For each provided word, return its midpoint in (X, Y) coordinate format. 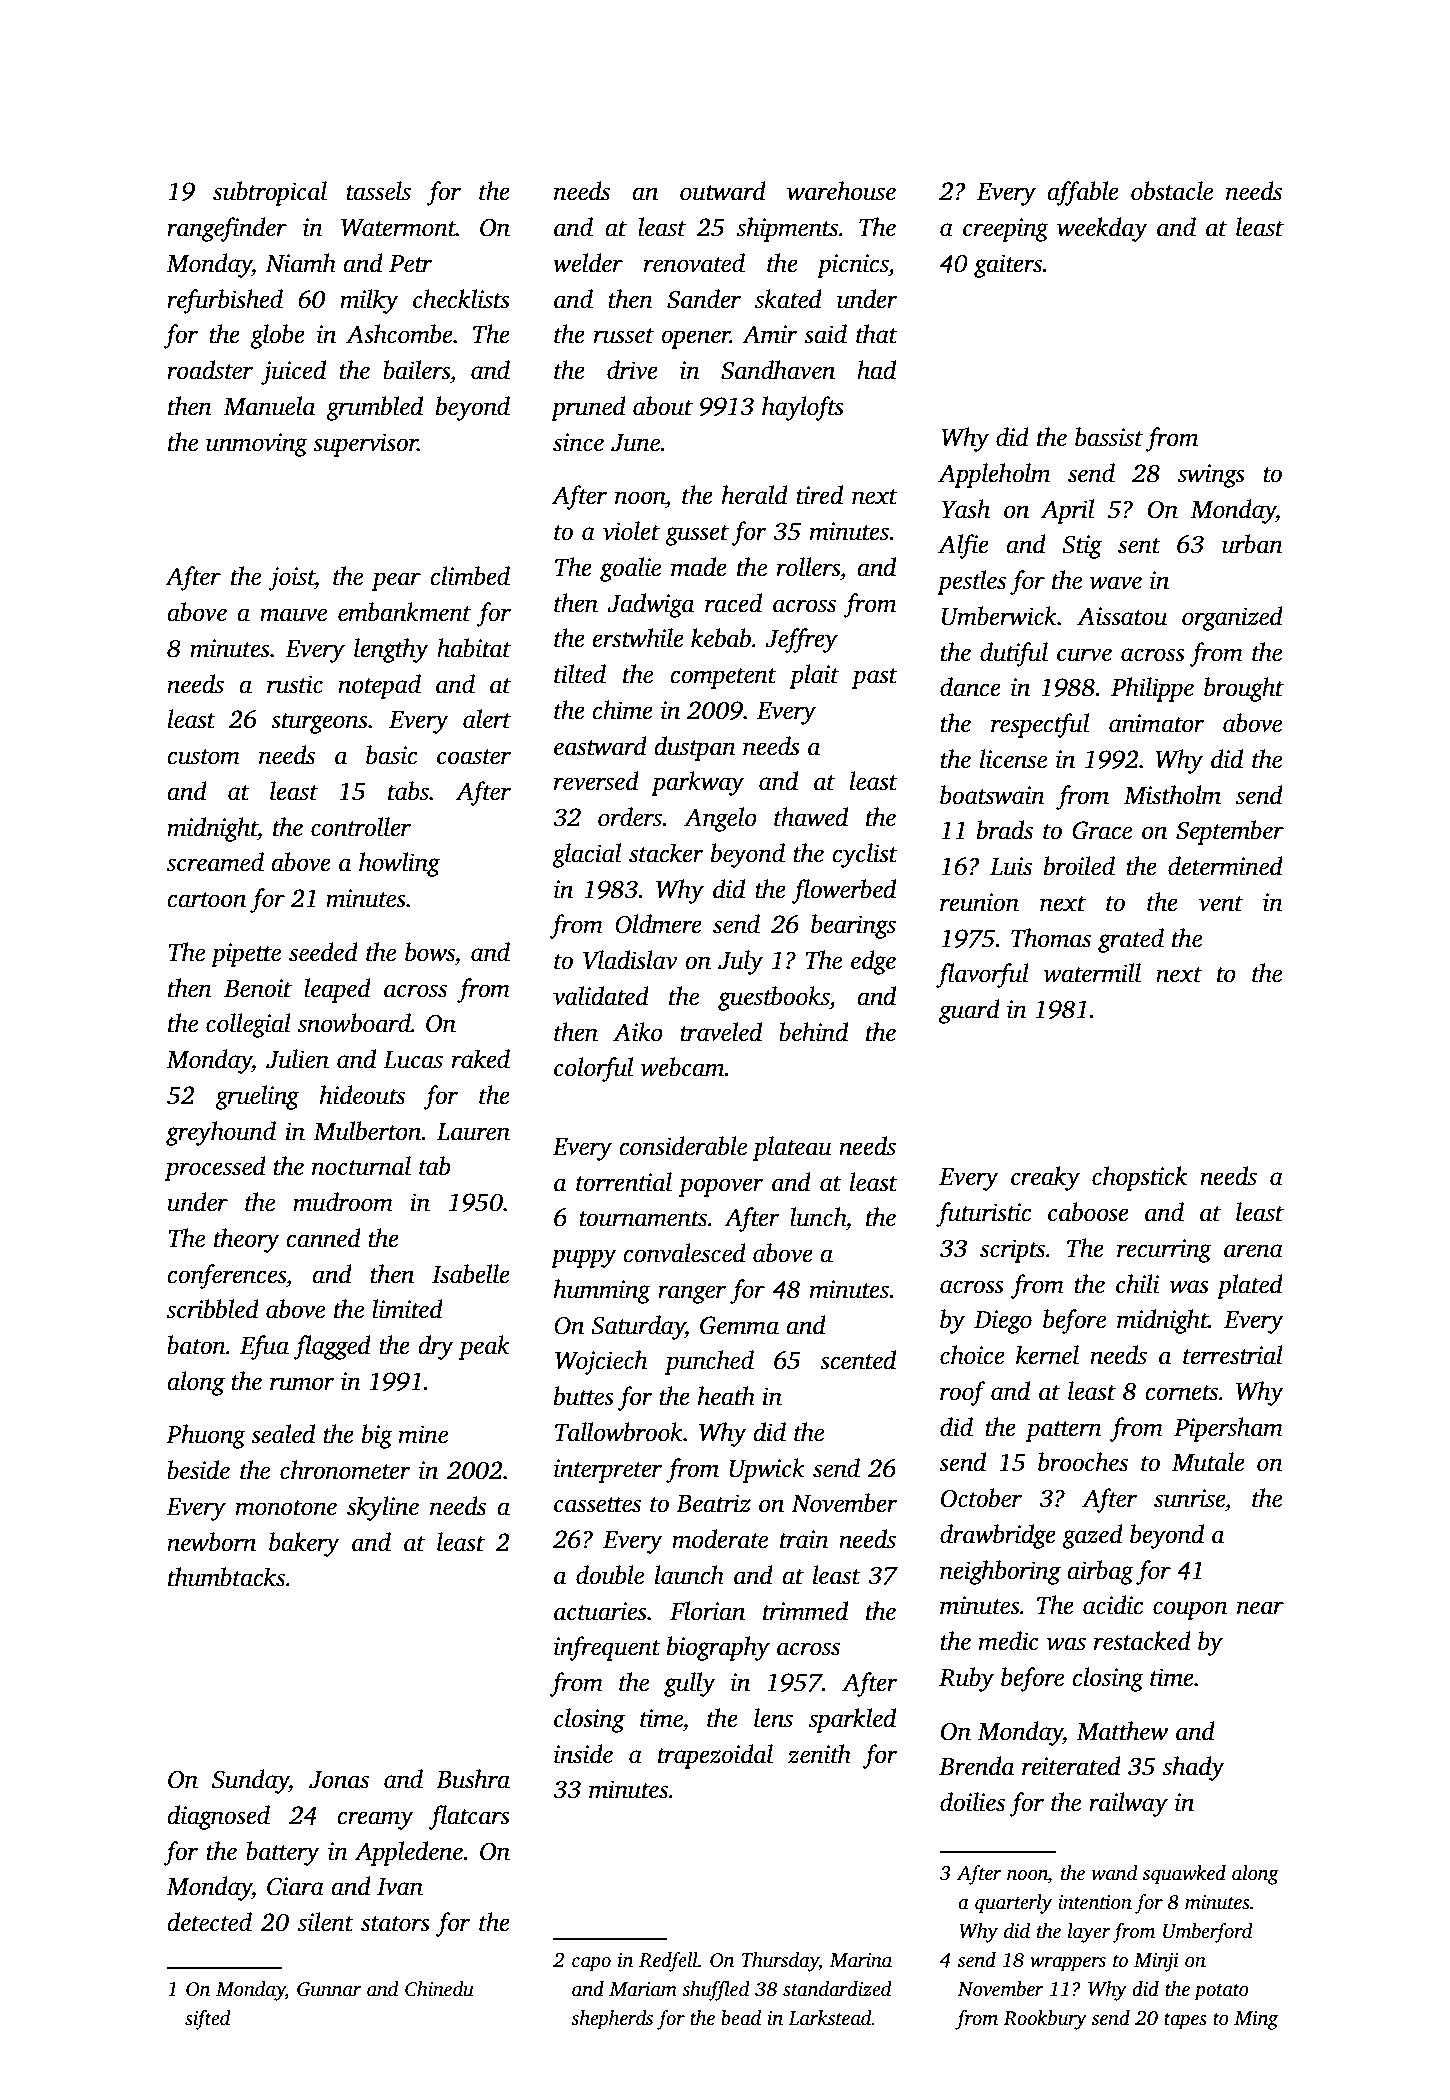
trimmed (805, 1611)
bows (430, 952)
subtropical (270, 193)
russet (624, 336)
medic (1009, 1641)
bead (741, 2018)
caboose (1088, 1212)
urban (1252, 544)
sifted (208, 2020)
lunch (818, 1217)
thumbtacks (226, 1577)
